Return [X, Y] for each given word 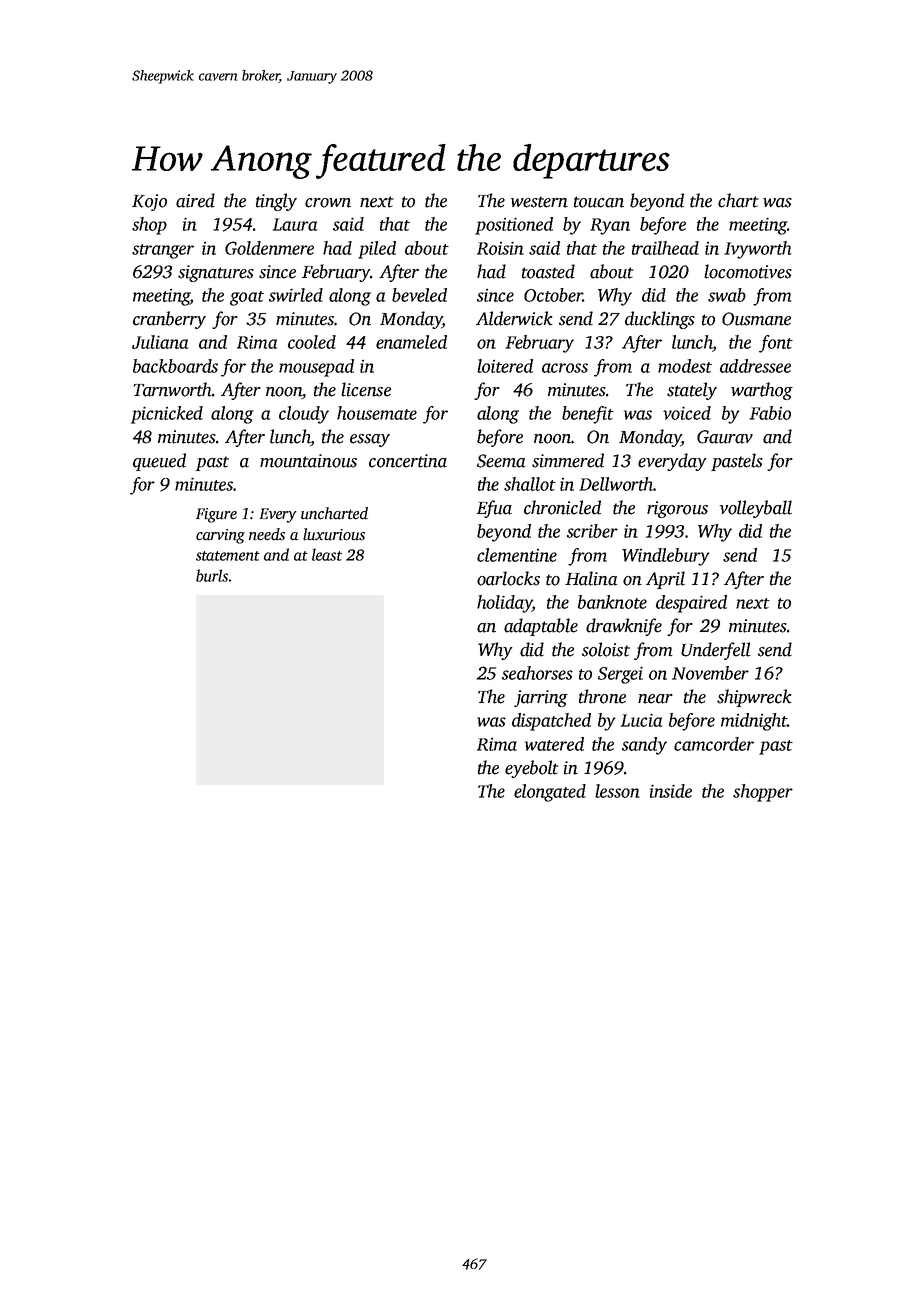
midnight [754, 722]
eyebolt [532, 769]
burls [212, 575]
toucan [599, 202]
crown [328, 203]
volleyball [756, 509]
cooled [312, 342]
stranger [163, 251]
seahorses [537, 673]
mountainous [308, 461]
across [565, 368]
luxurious [334, 534]
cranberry [169, 320]
